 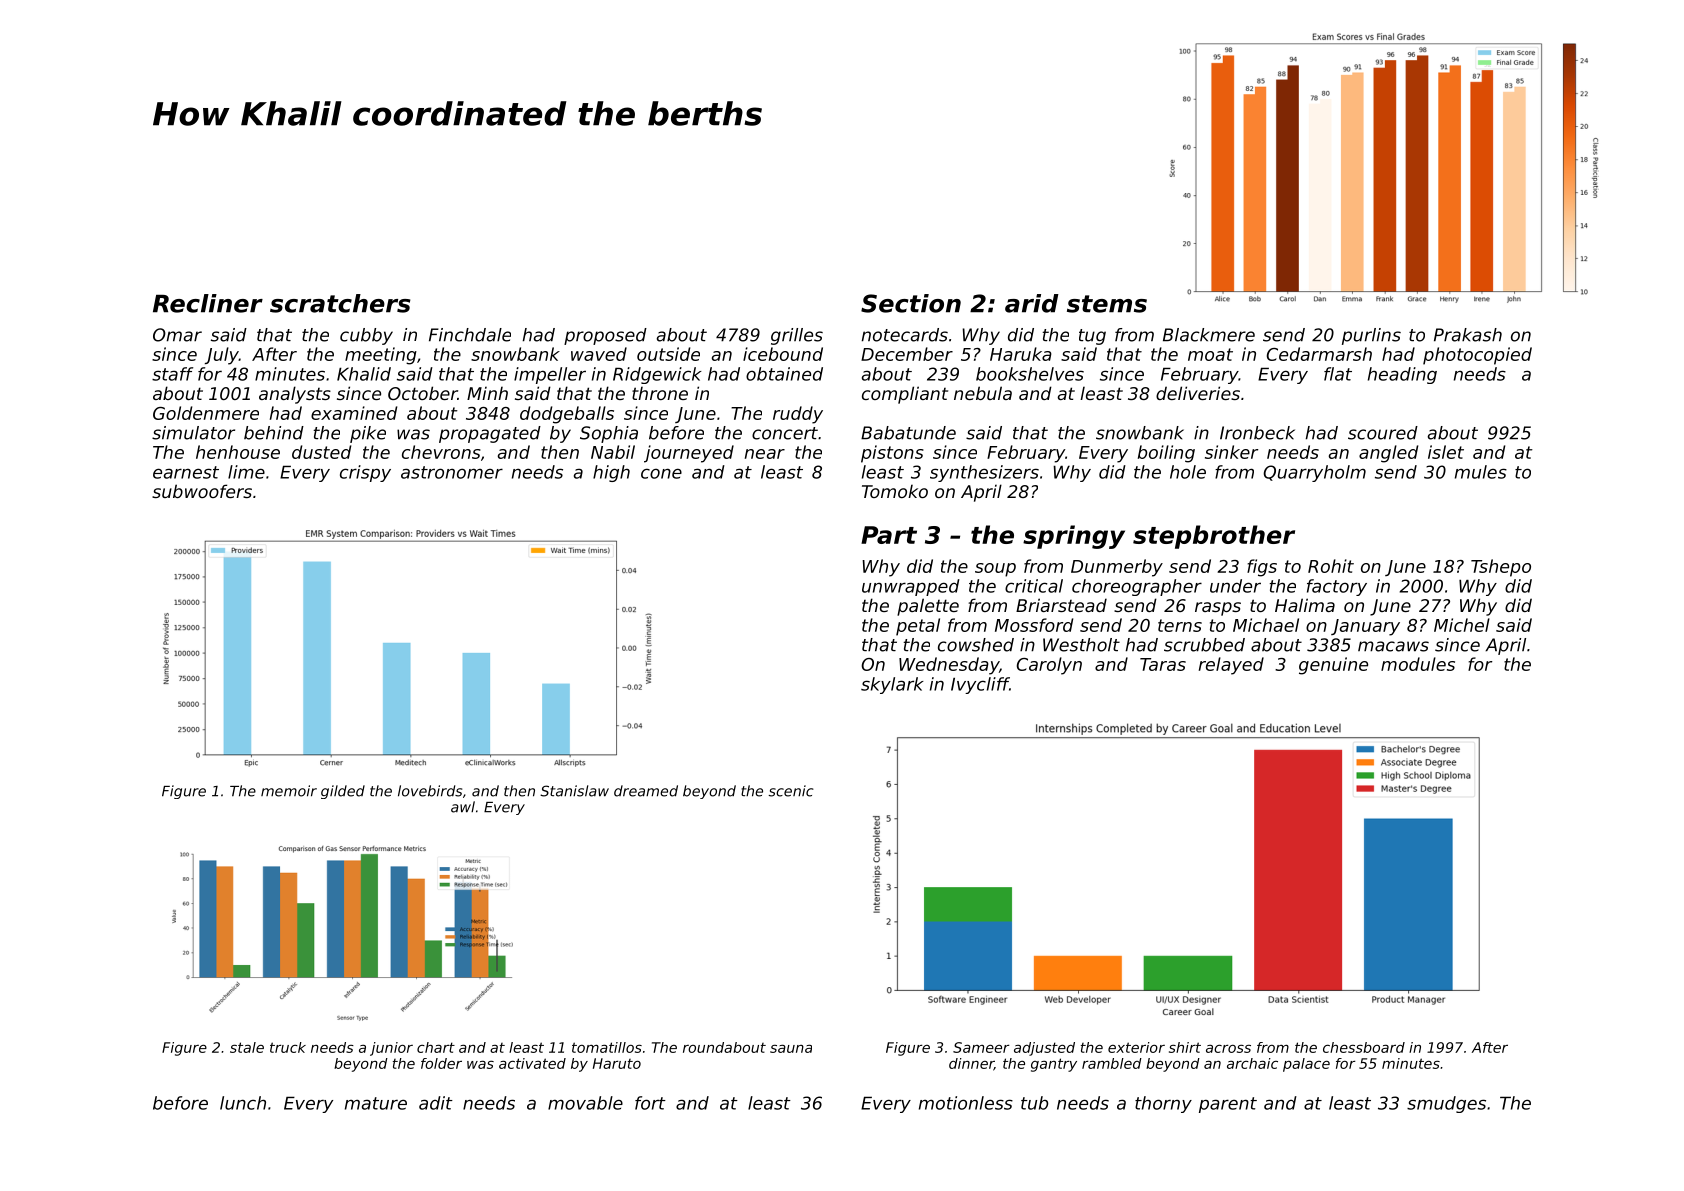 I want to click on chessboard, so click(x=1364, y=1047).
